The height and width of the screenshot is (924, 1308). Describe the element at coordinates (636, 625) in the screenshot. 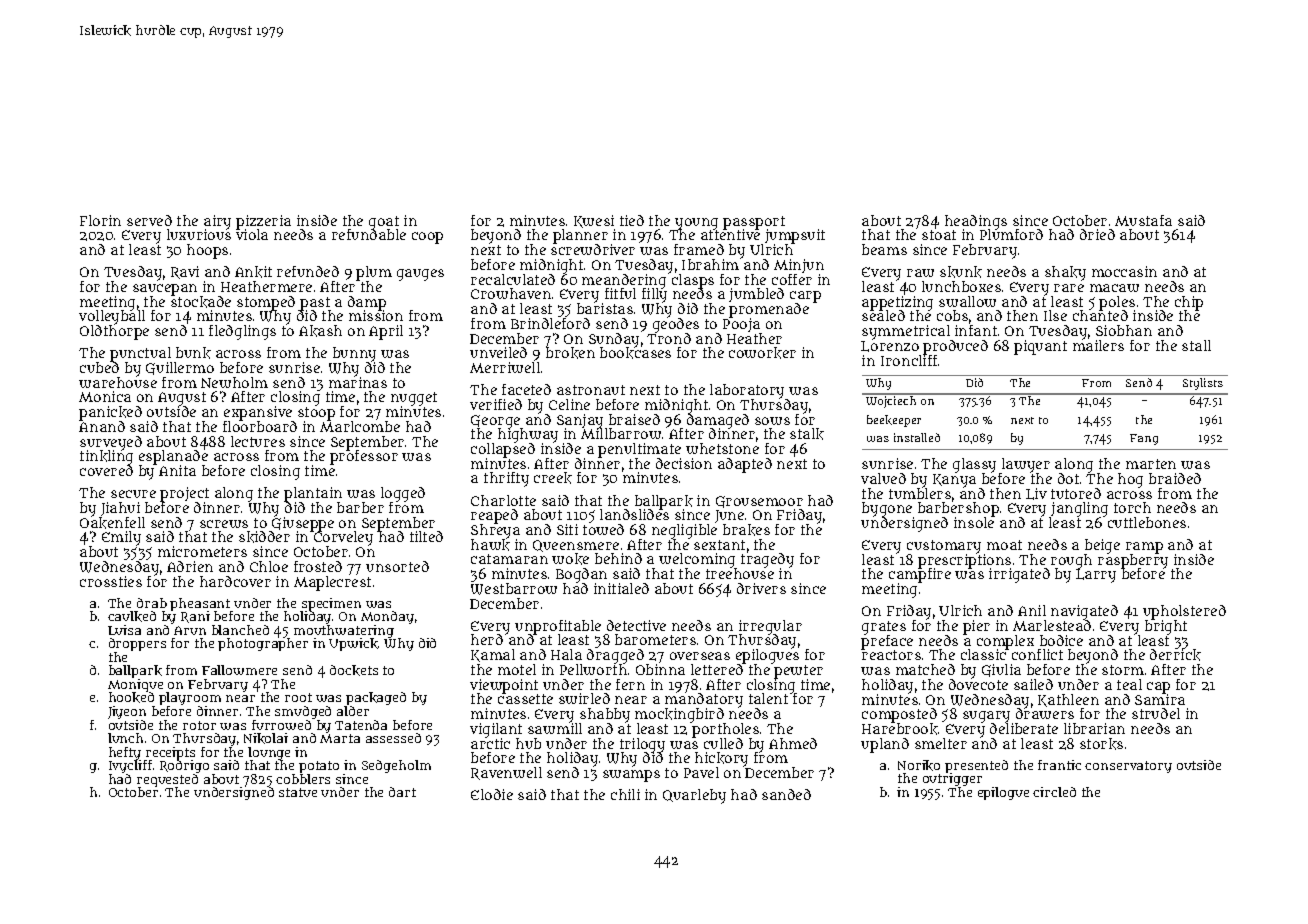

I see `detective` at that location.
